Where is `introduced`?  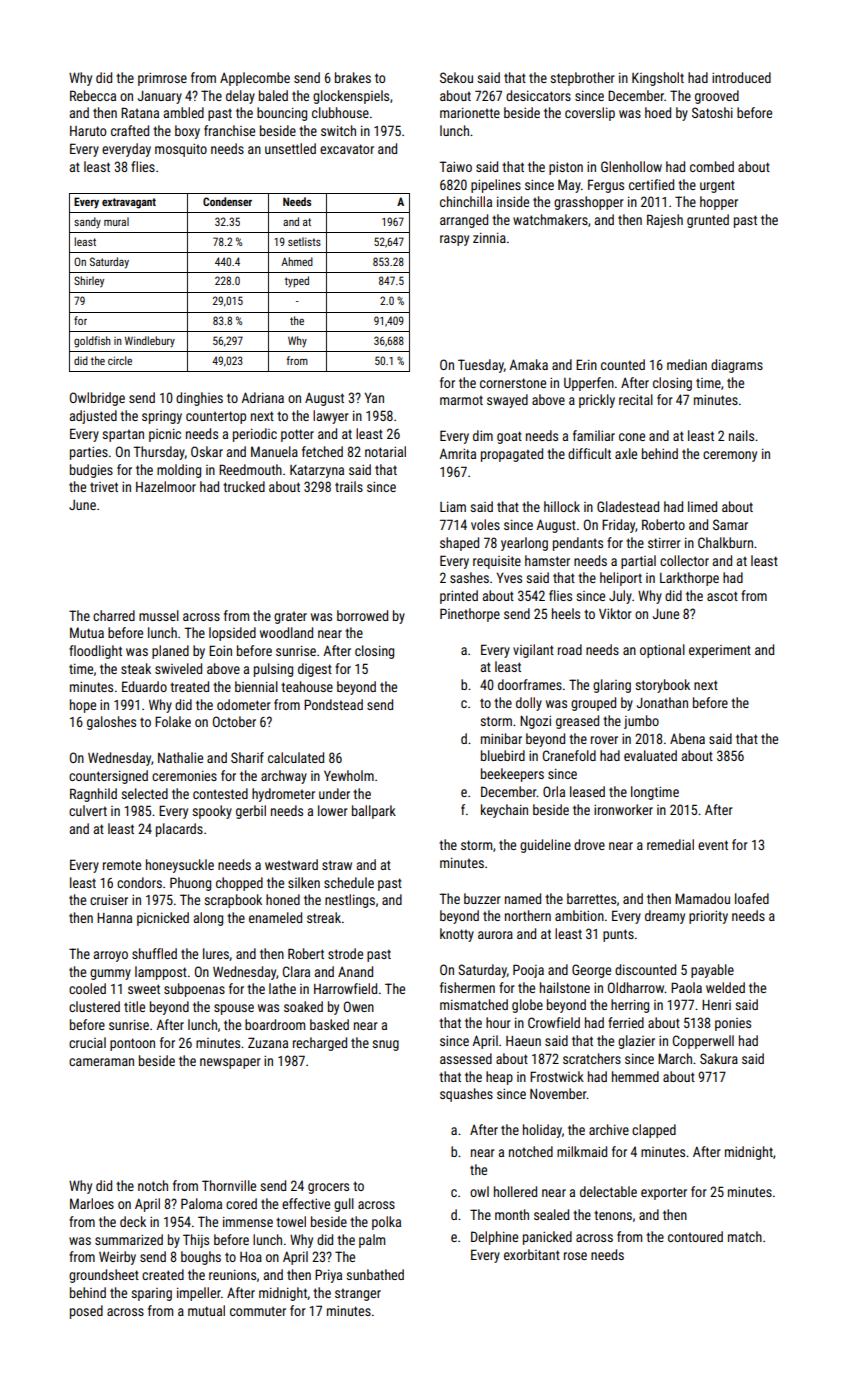 introduced is located at coordinates (741, 77).
